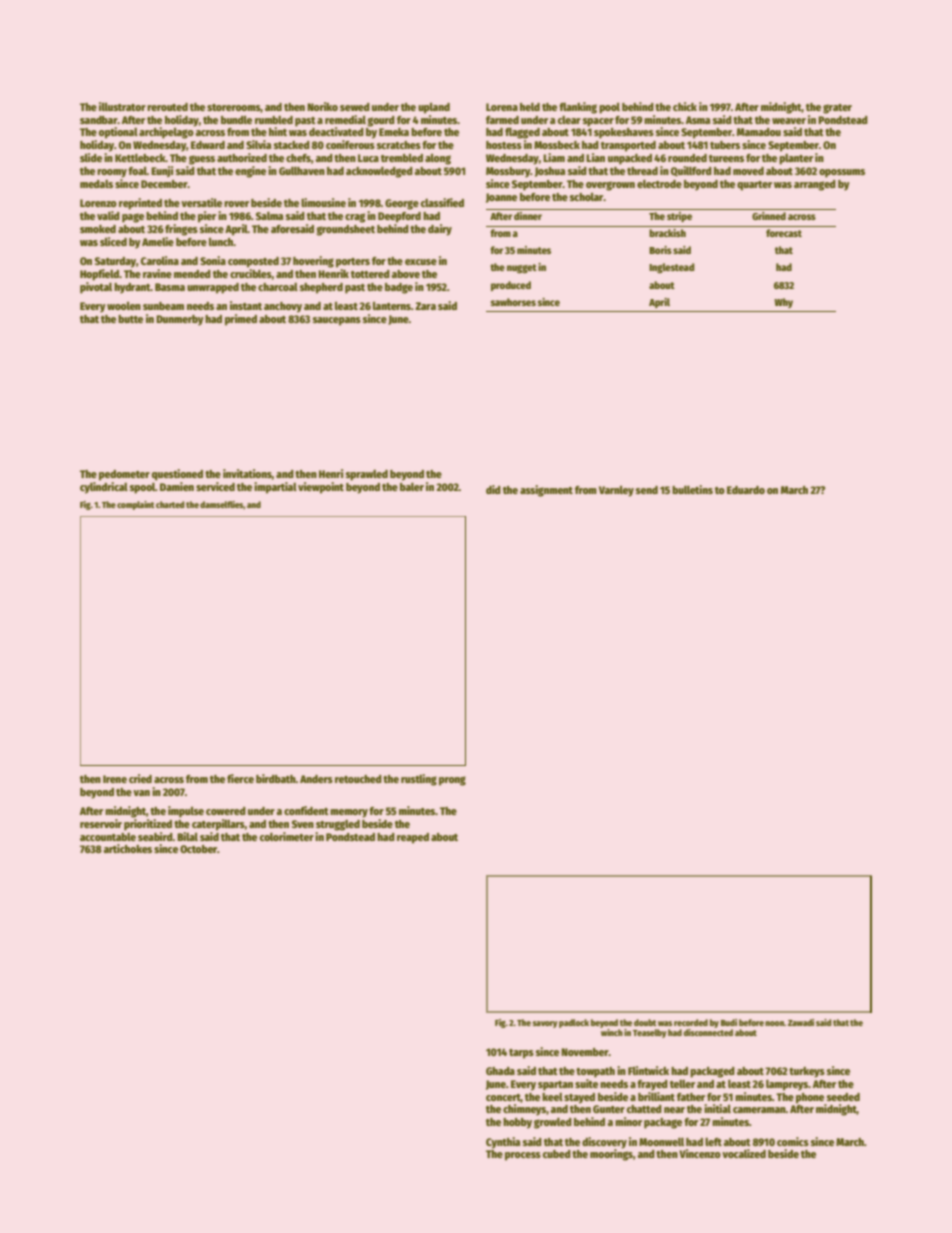  What do you see at coordinates (729, 1022) in the screenshot?
I see `Budi` at bounding box center [729, 1022].
